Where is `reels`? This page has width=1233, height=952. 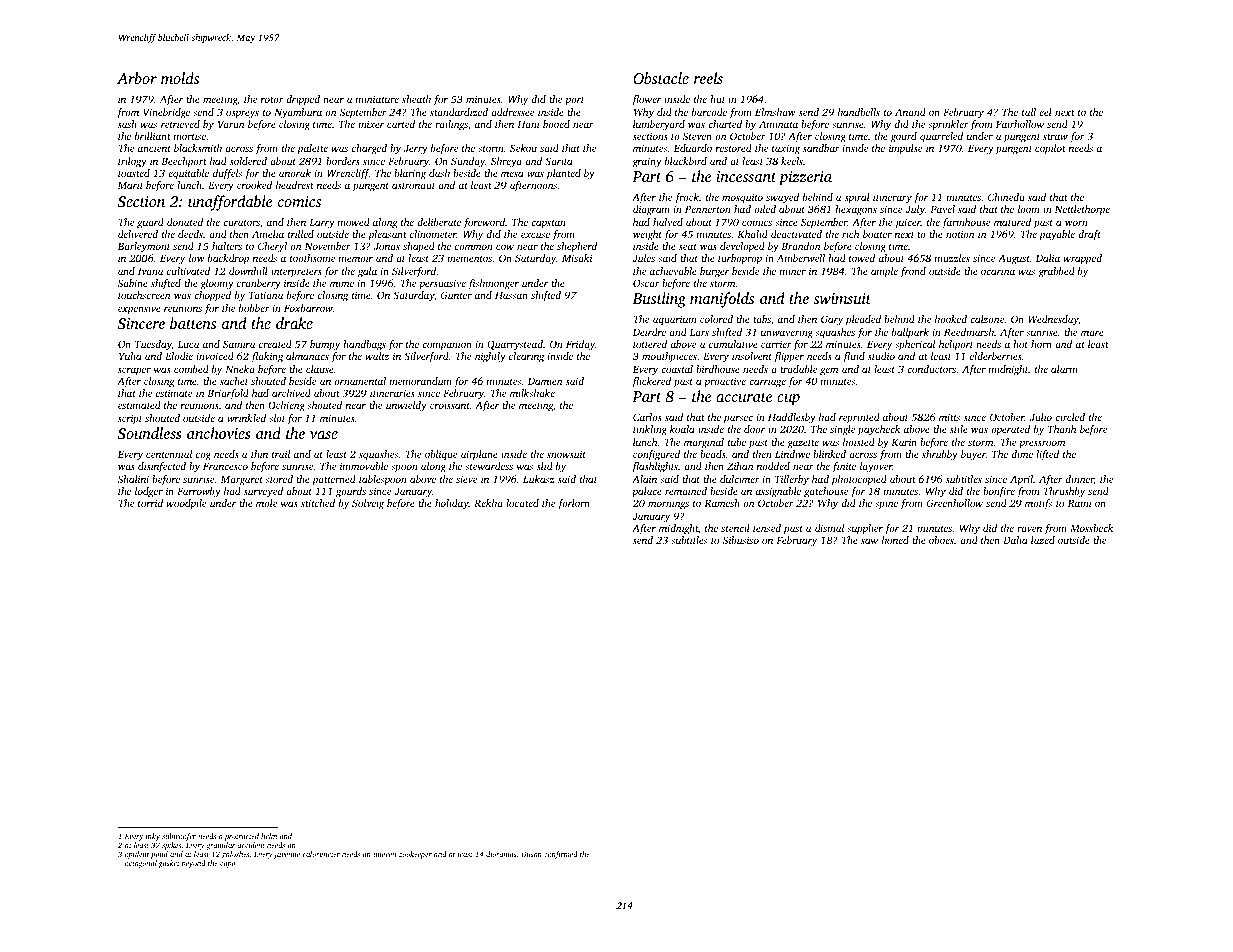
reels is located at coordinates (708, 78).
